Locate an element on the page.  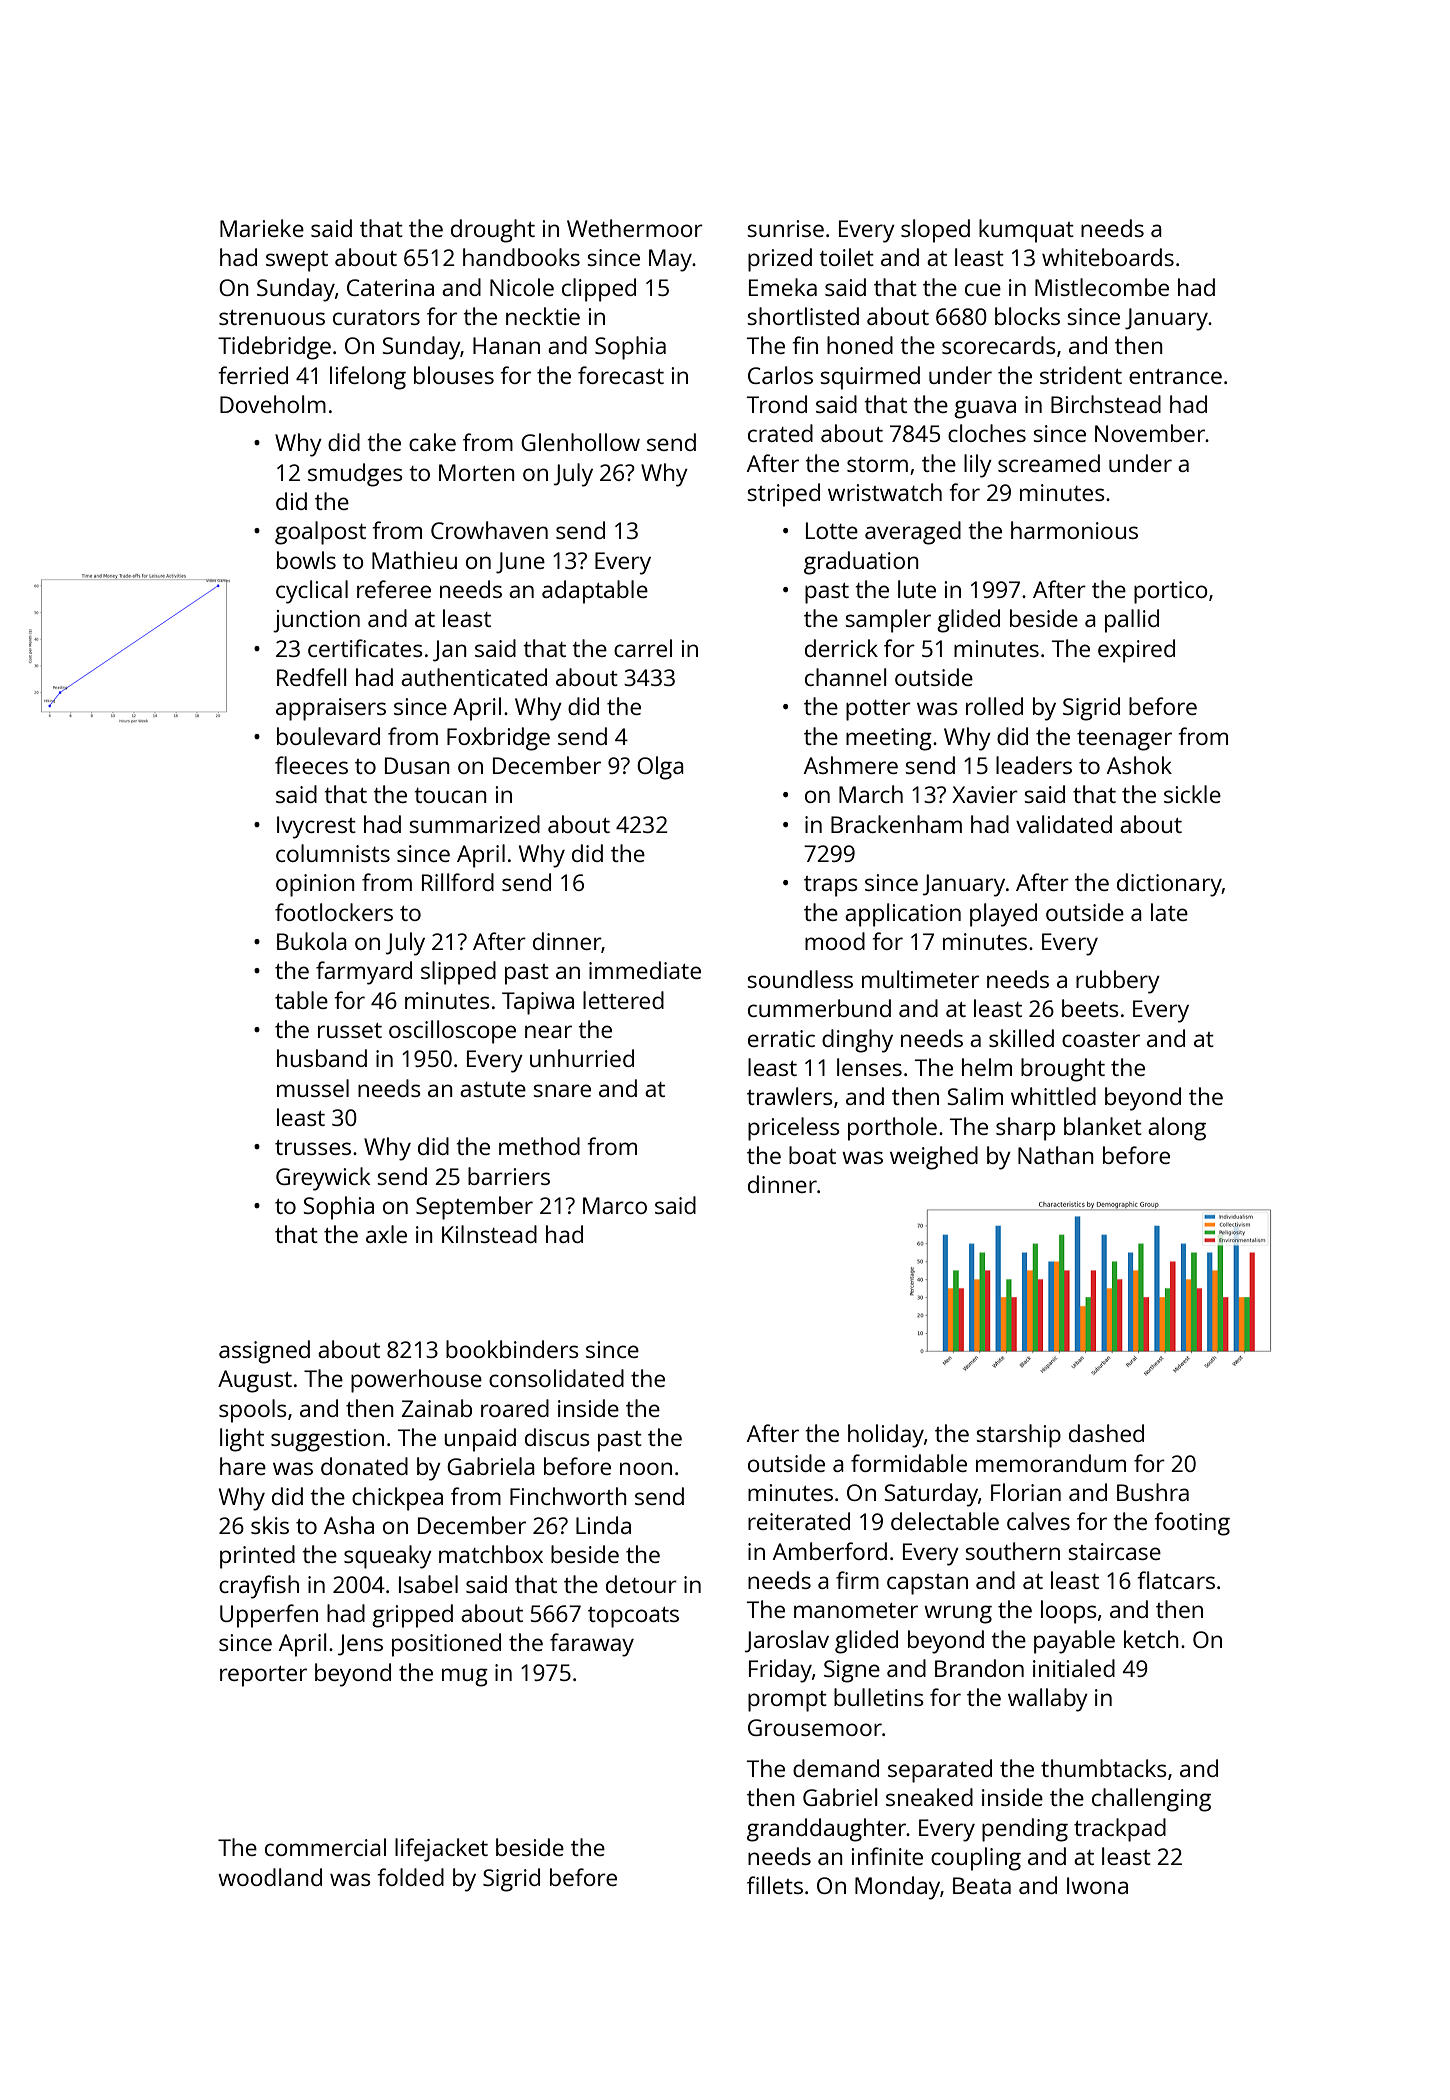
dictionary is located at coordinates (1169, 885).
